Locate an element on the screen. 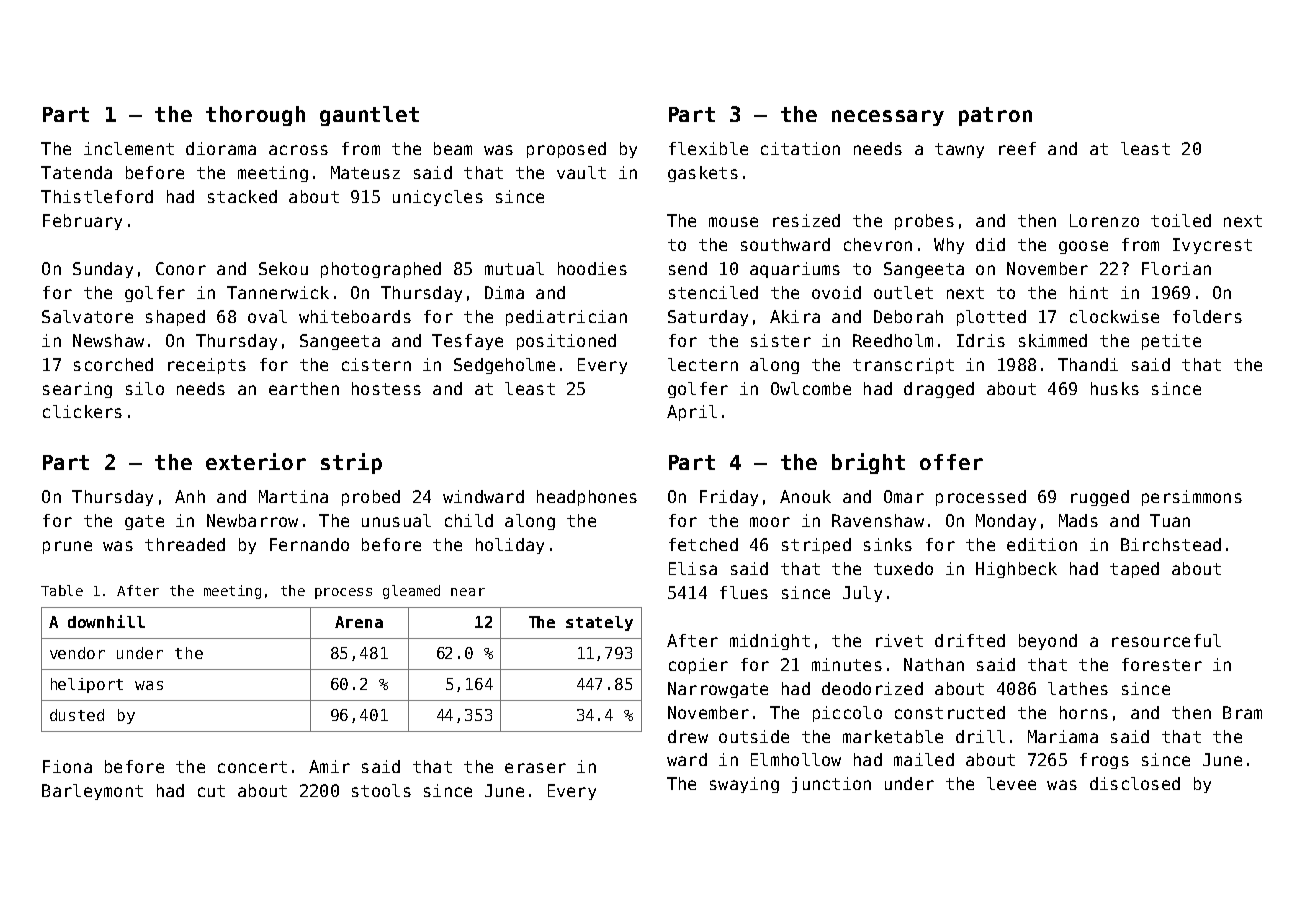 Image resolution: width=1308 pixels, height=924 pixels. dusted is located at coordinates (77, 715).
